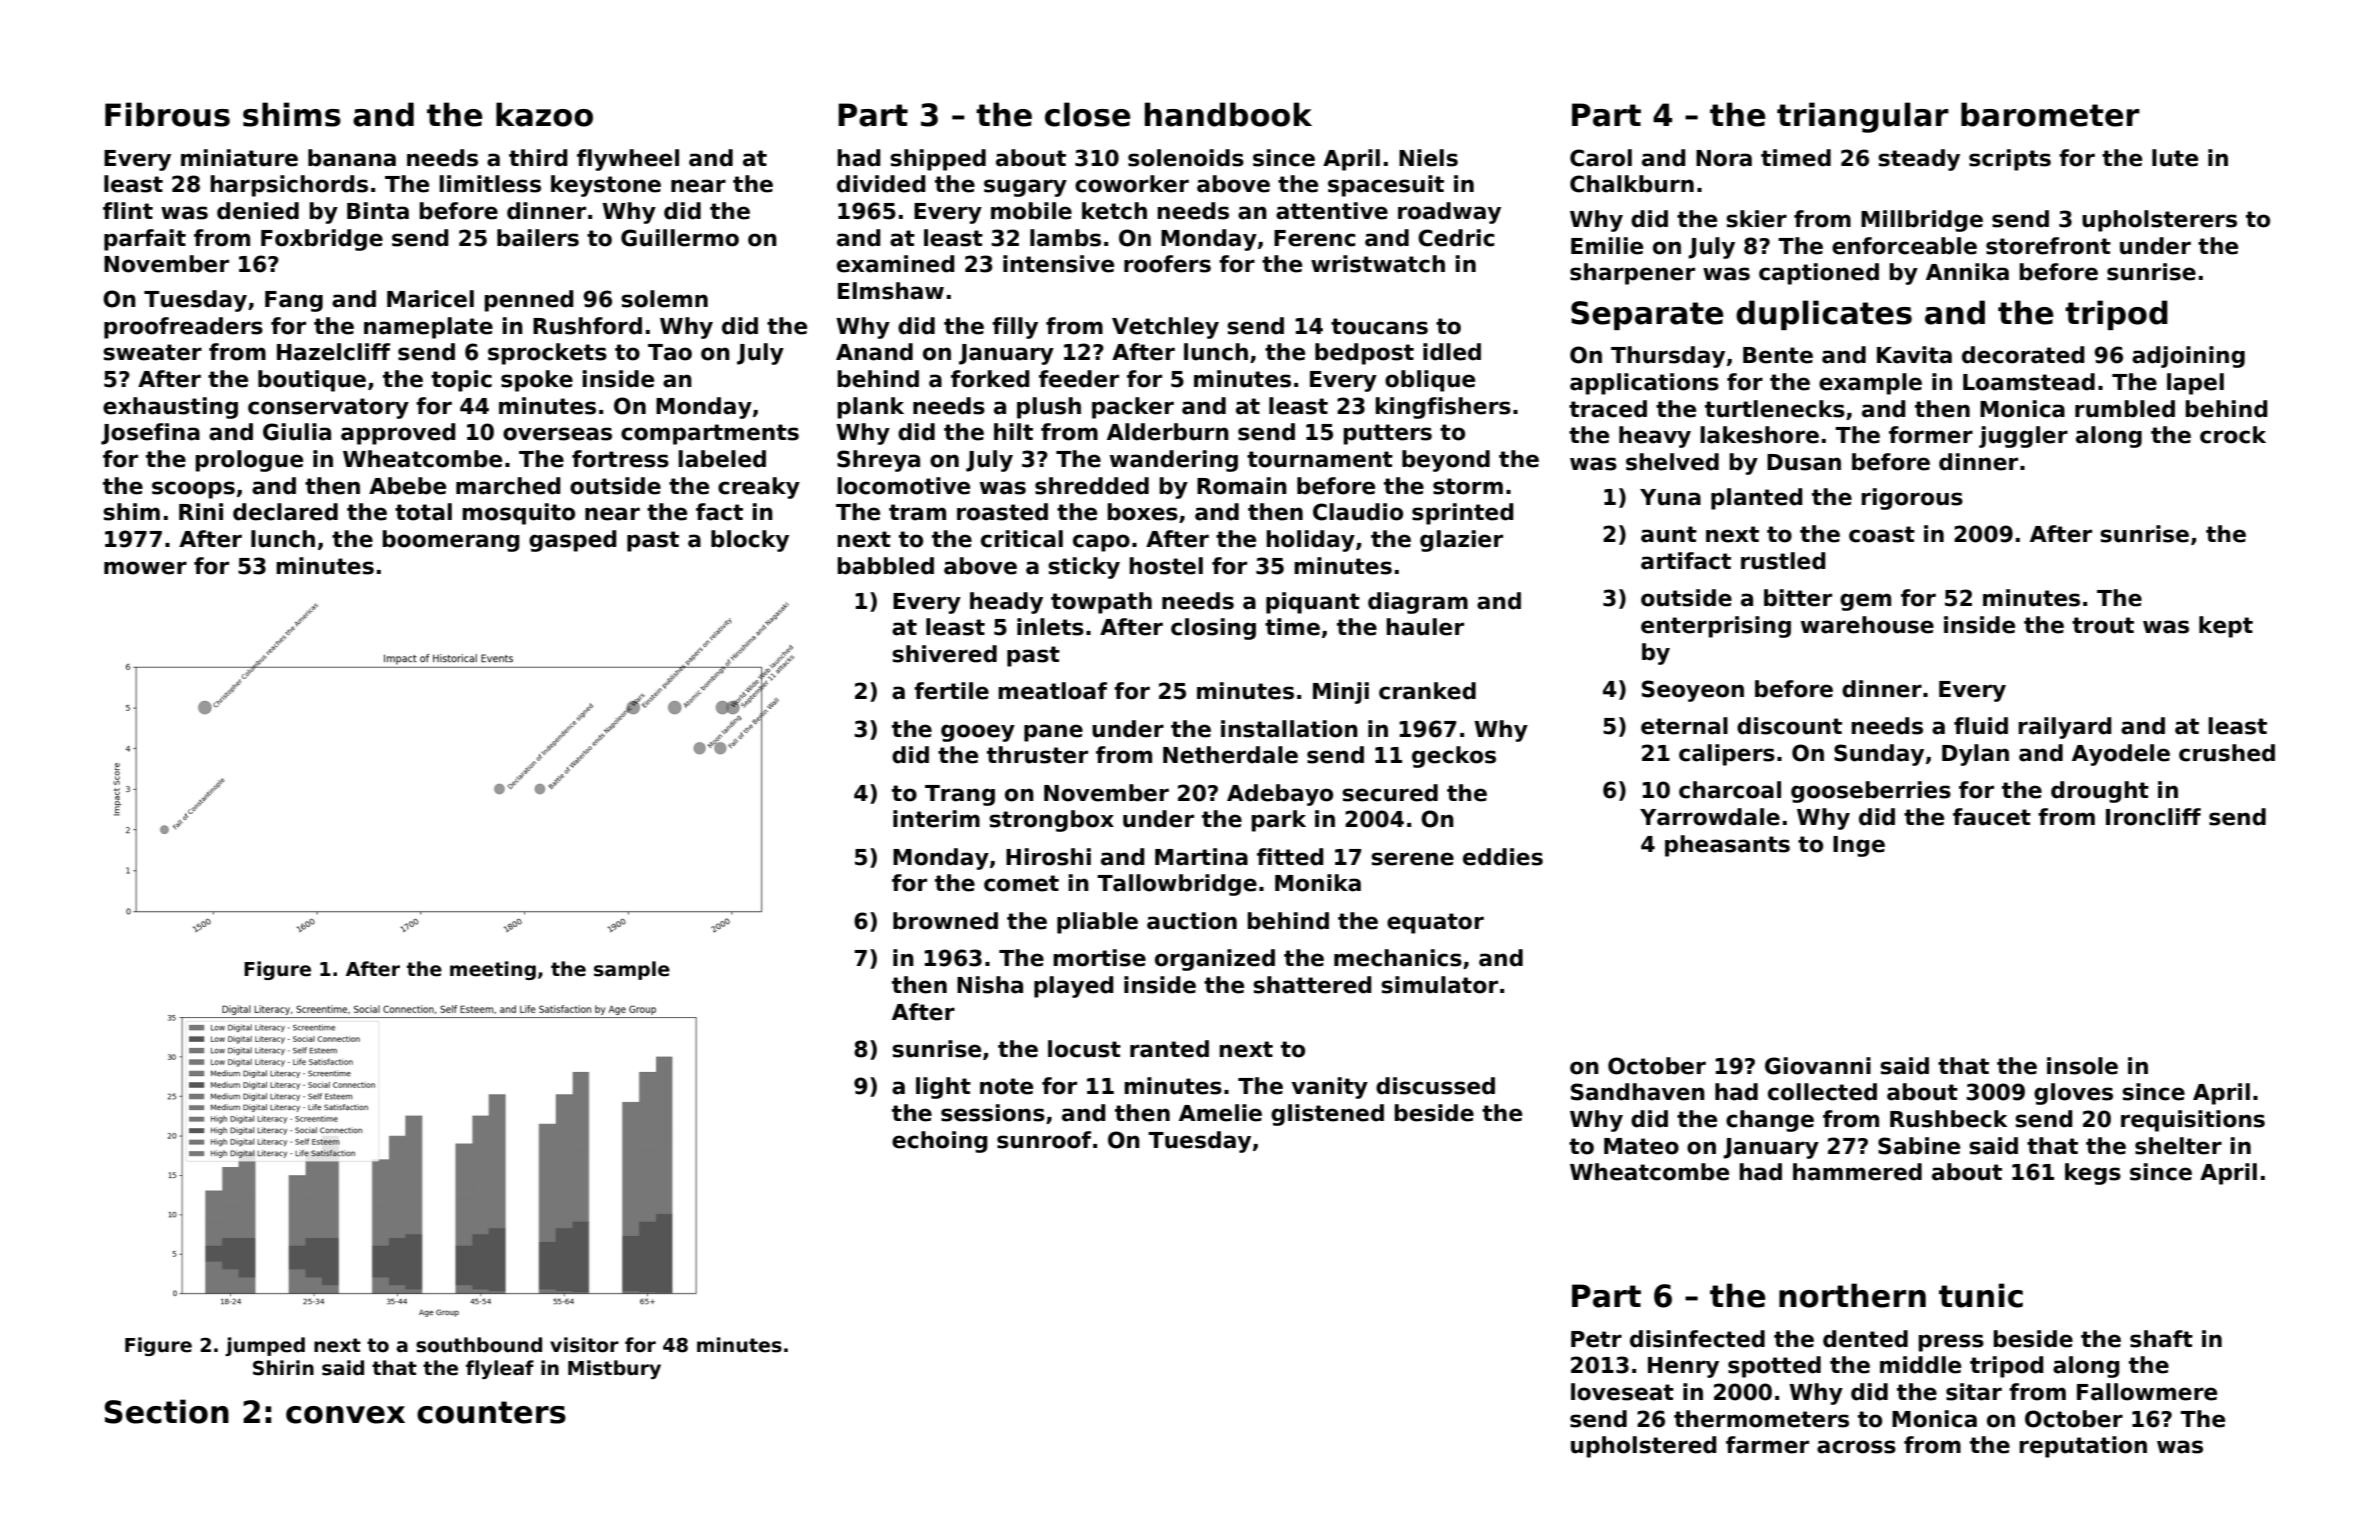 The width and height of the page is (2380, 1540). Describe the element at coordinates (1313, 603) in the page. I see `piquant` at that location.
